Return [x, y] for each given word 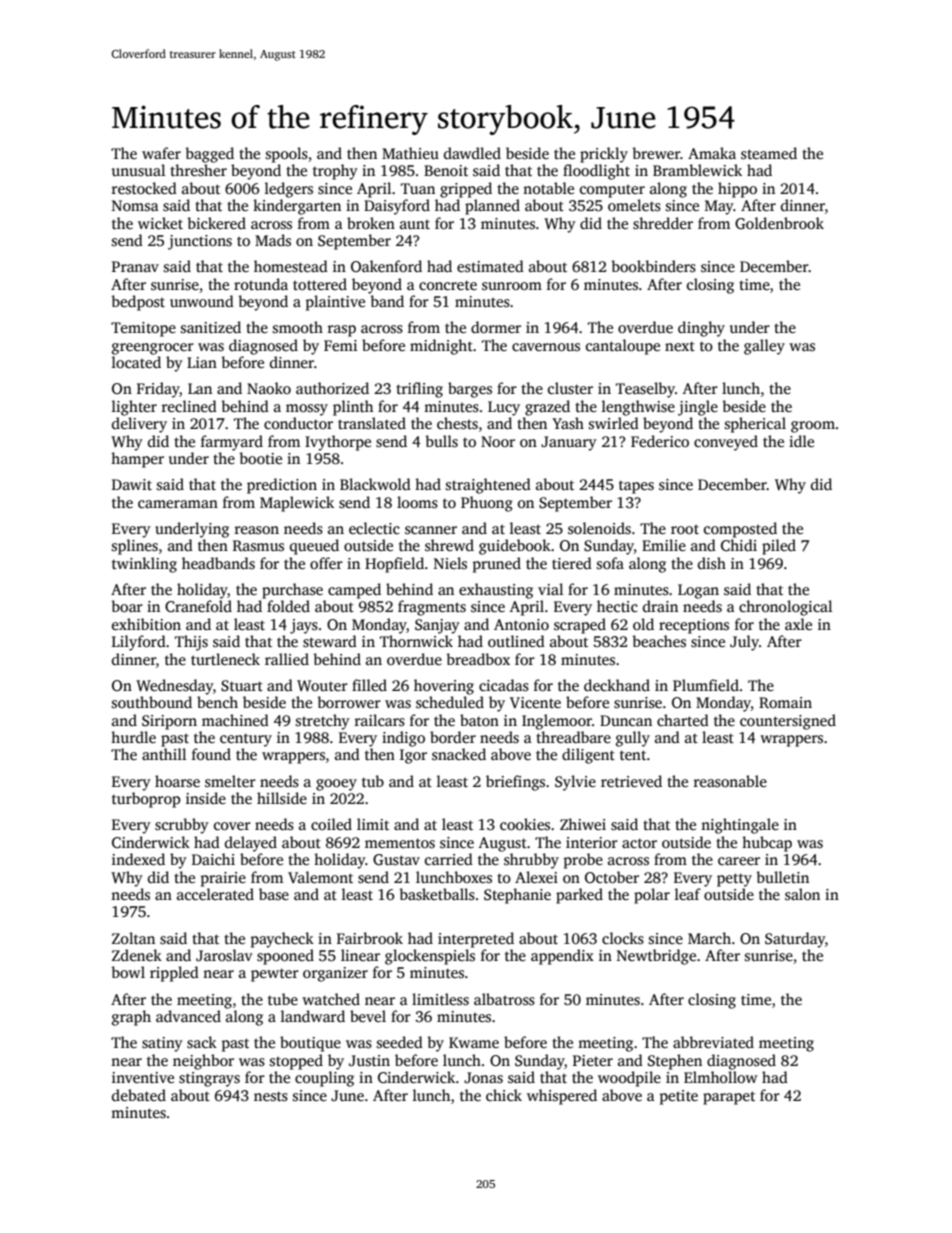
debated [139, 1095]
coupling [324, 1079]
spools [287, 155]
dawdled [472, 153]
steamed [769, 153]
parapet [729, 1098]
